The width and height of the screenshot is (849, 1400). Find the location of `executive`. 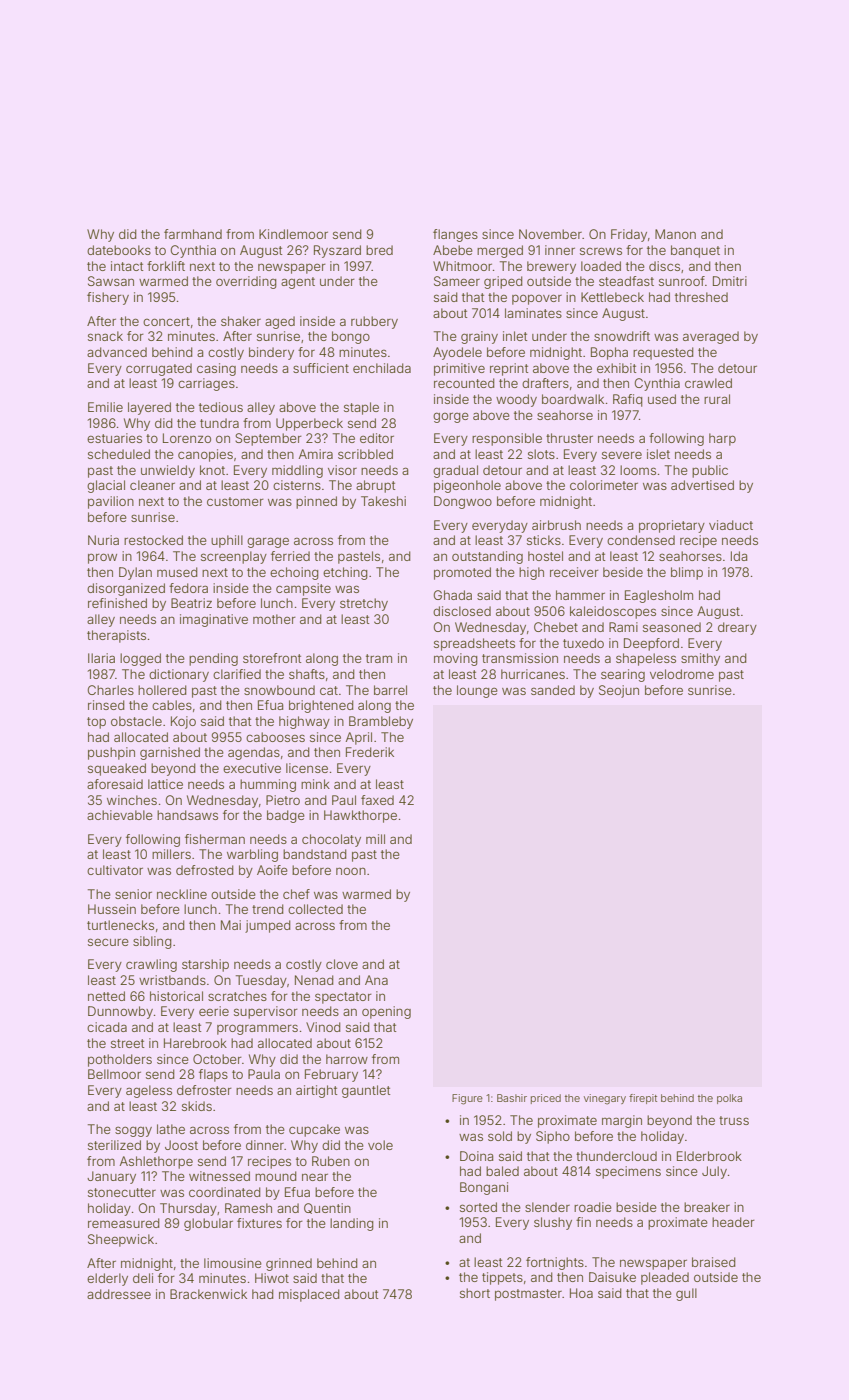

executive is located at coordinates (252, 768).
